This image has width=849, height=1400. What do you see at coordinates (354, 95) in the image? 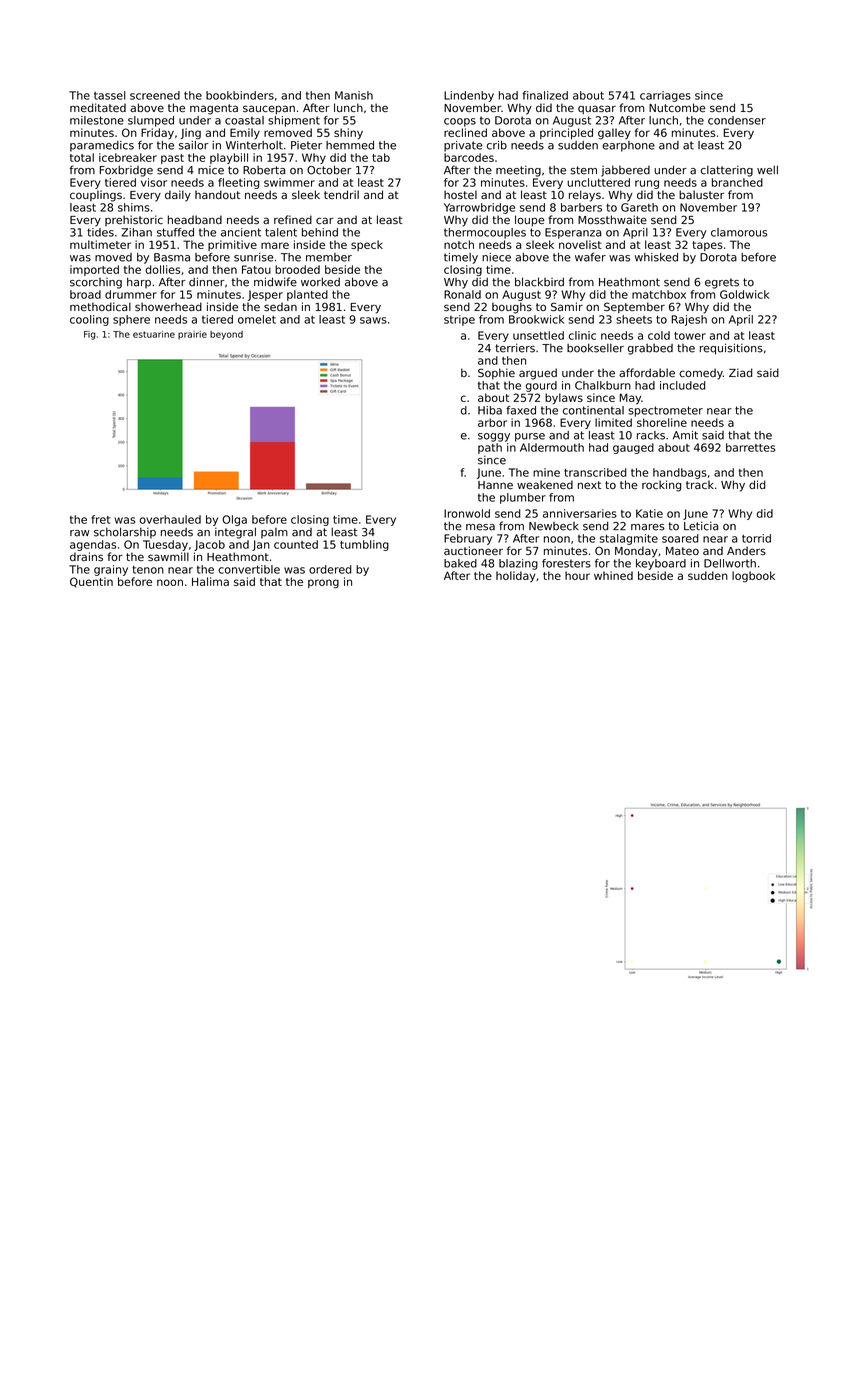
I see `Manish` at bounding box center [354, 95].
